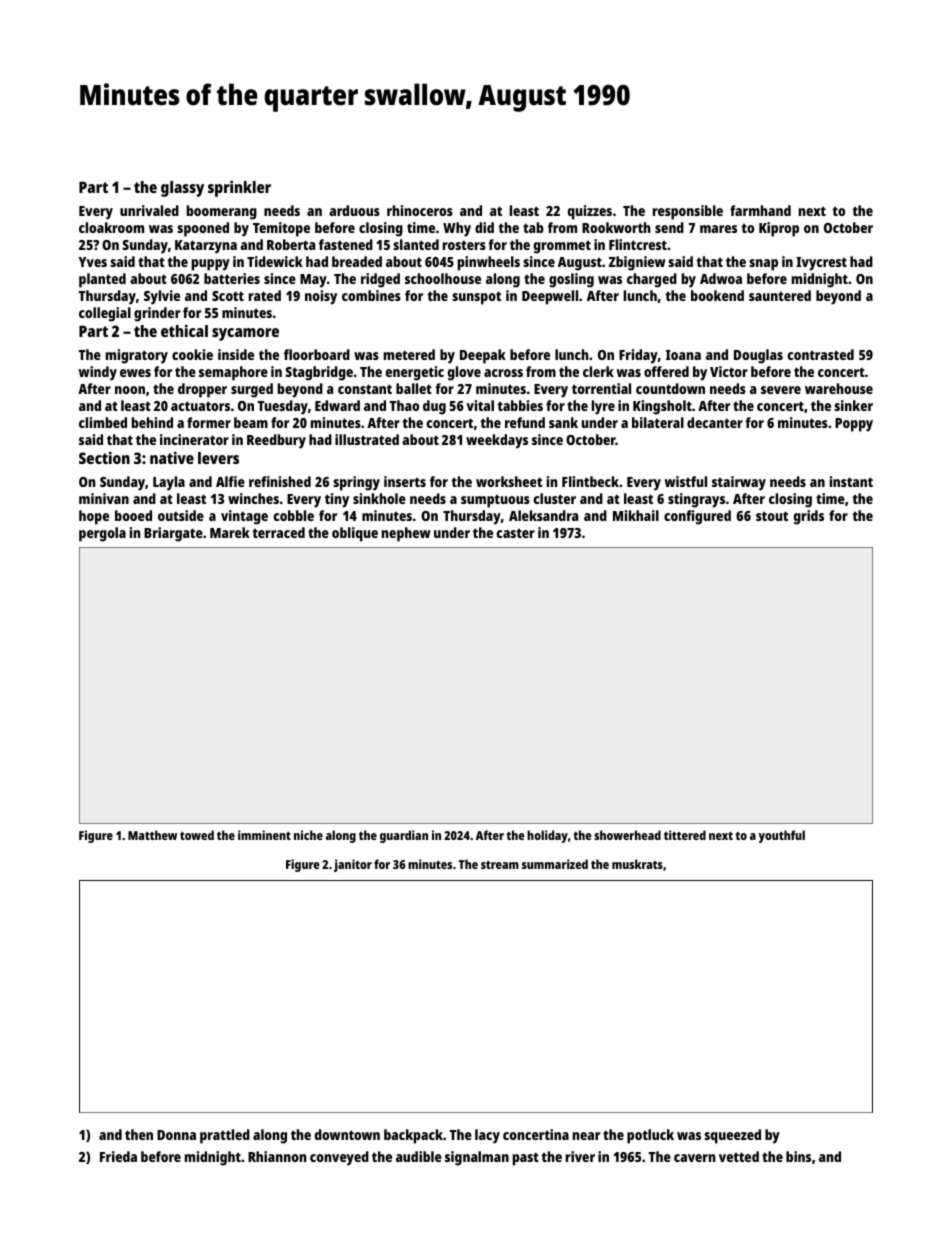  I want to click on constant, so click(365, 389).
